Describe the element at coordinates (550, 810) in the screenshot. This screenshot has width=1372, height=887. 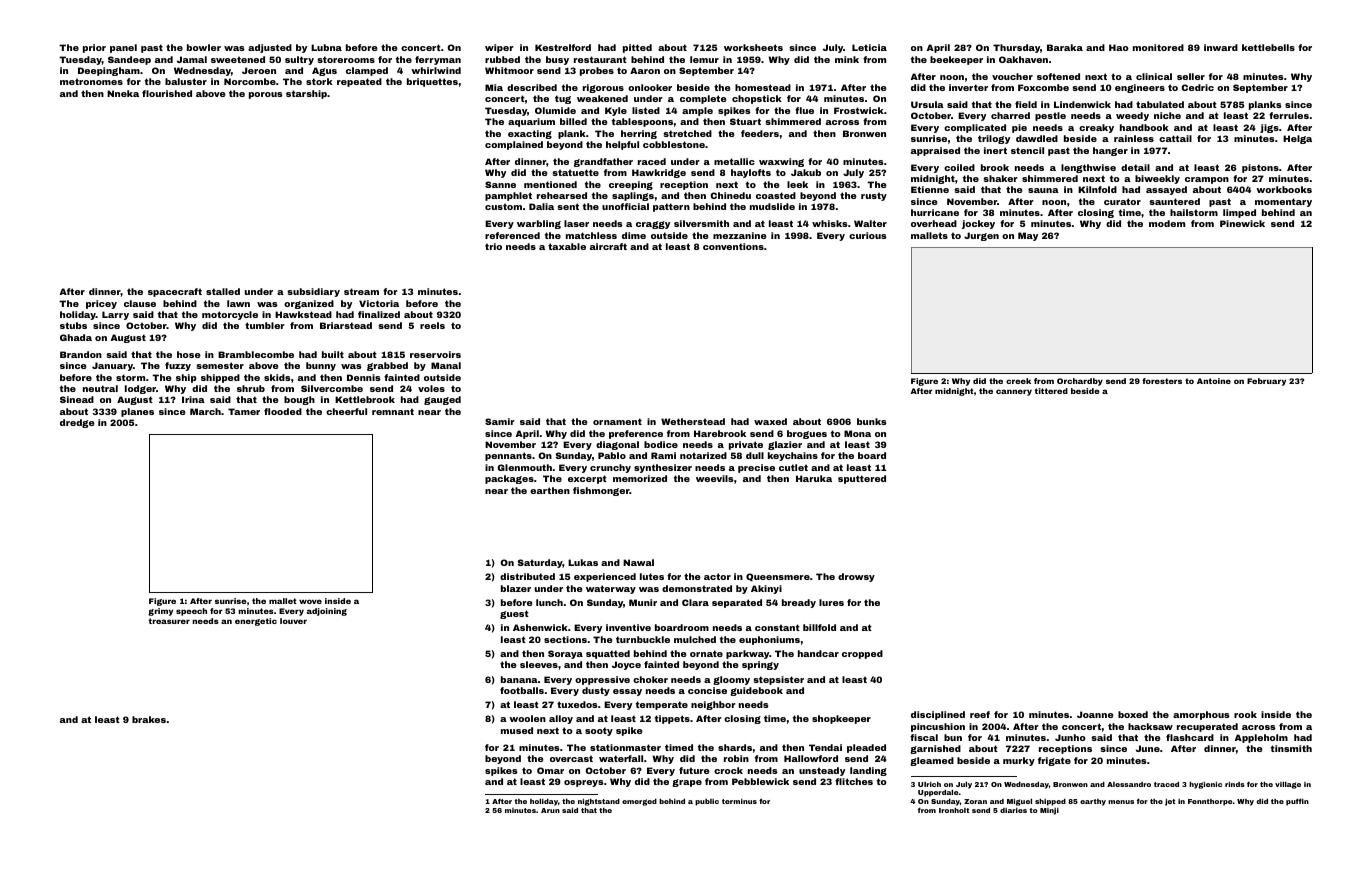
I see `Arun` at that location.
